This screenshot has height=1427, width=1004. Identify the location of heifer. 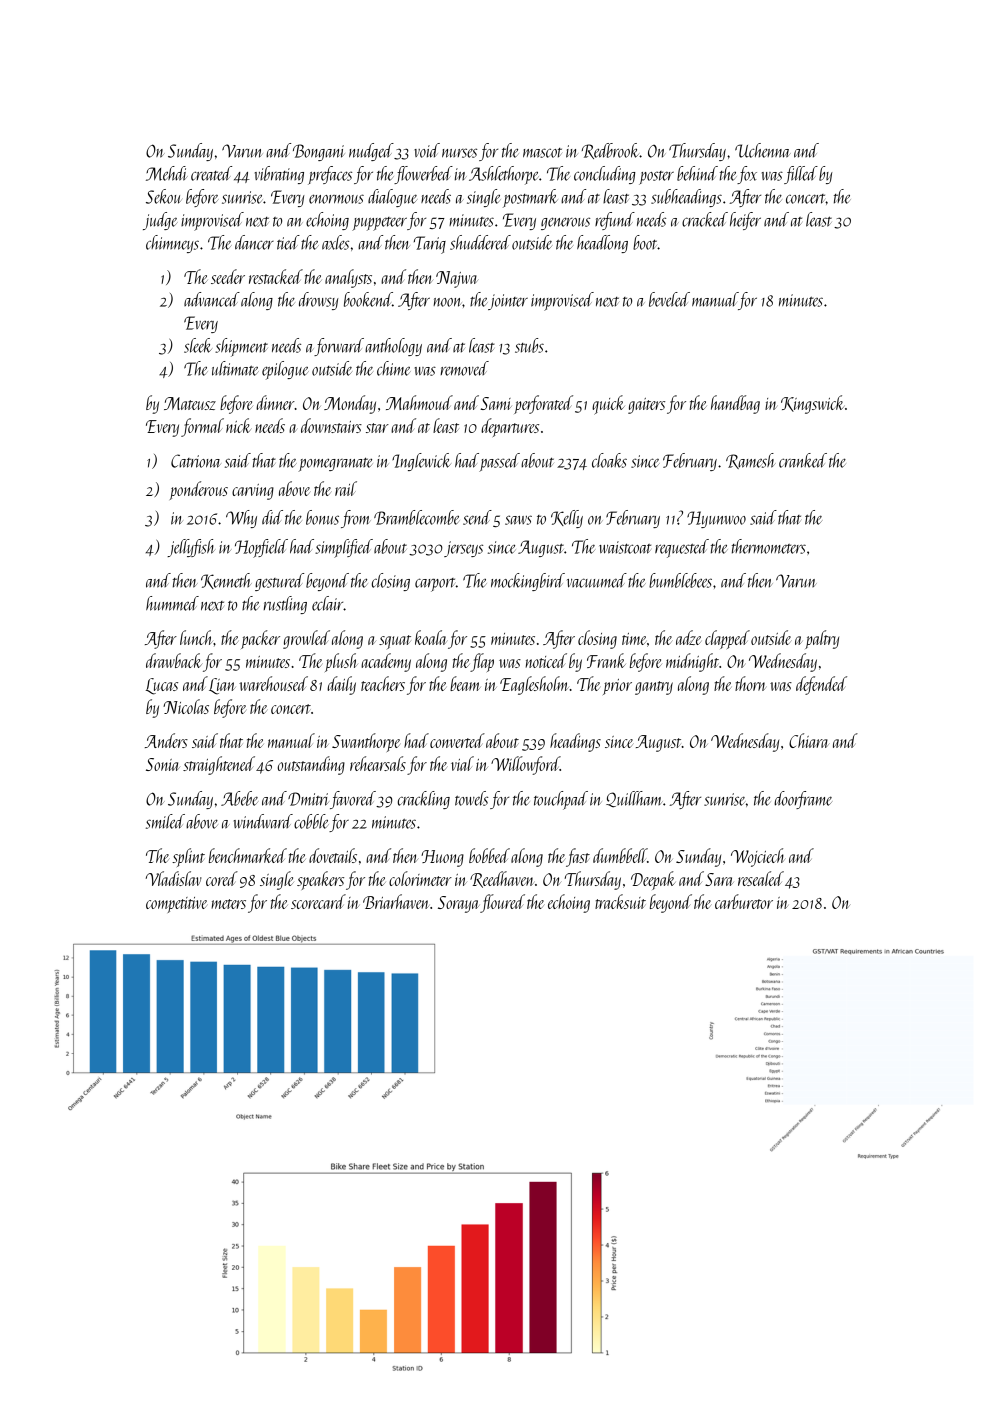
(745, 221).
